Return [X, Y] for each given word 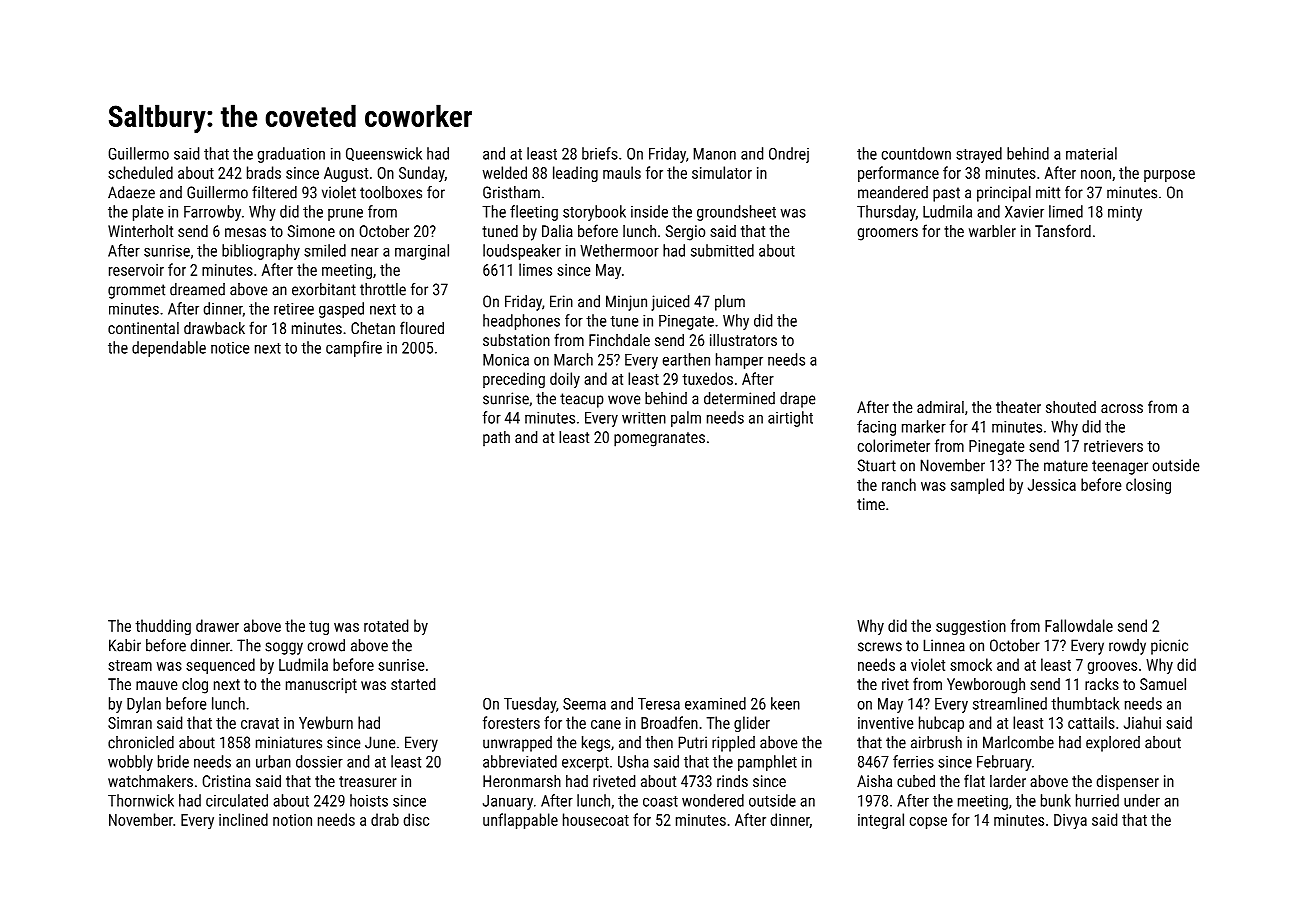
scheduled [140, 172]
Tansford [1063, 230]
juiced [670, 303]
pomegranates [659, 439]
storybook [594, 213]
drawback [214, 328]
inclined [243, 819]
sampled [977, 486]
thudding [163, 627]
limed [1066, 211]
